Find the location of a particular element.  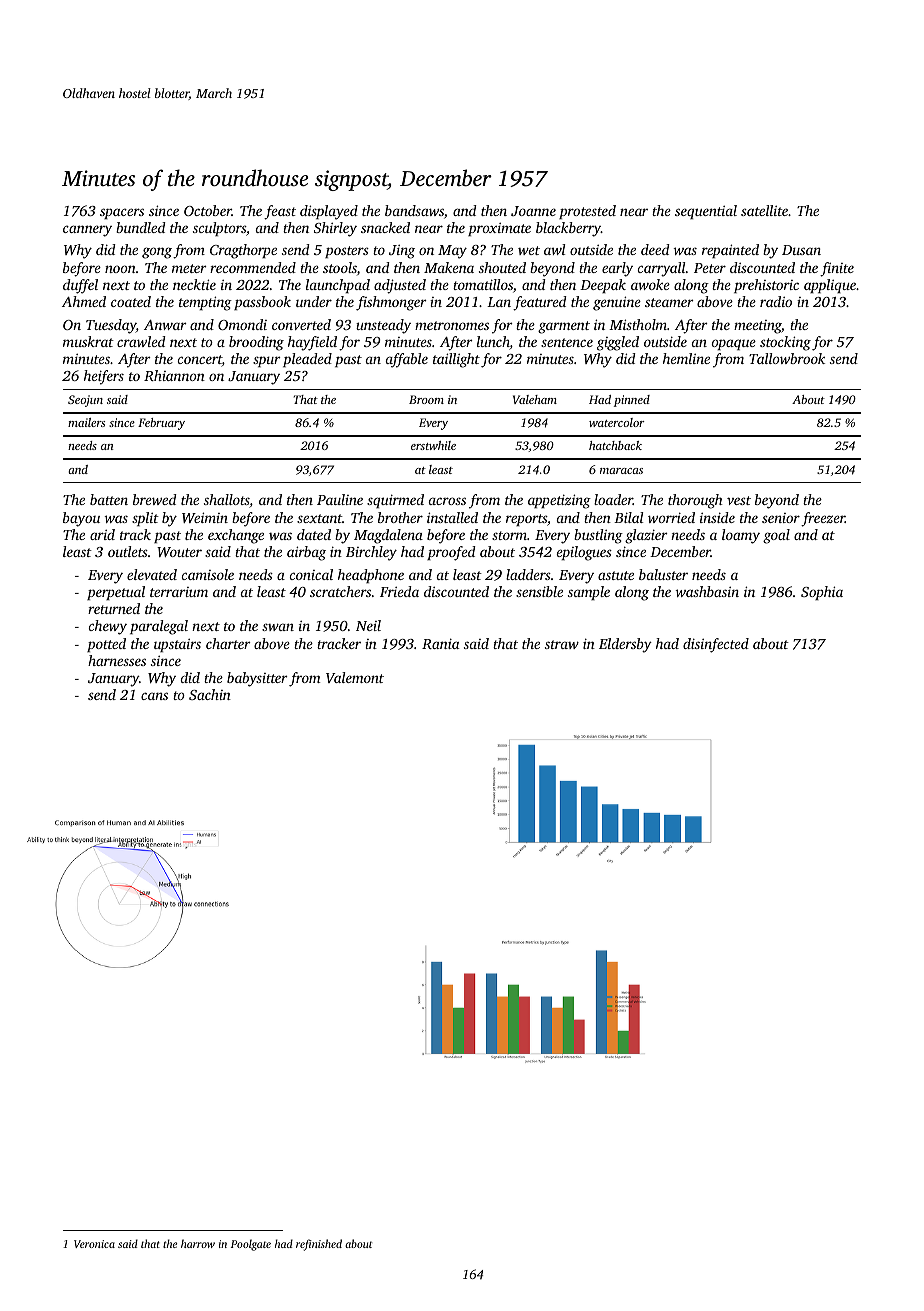

Joanne is located at coordinates (533, 211).
